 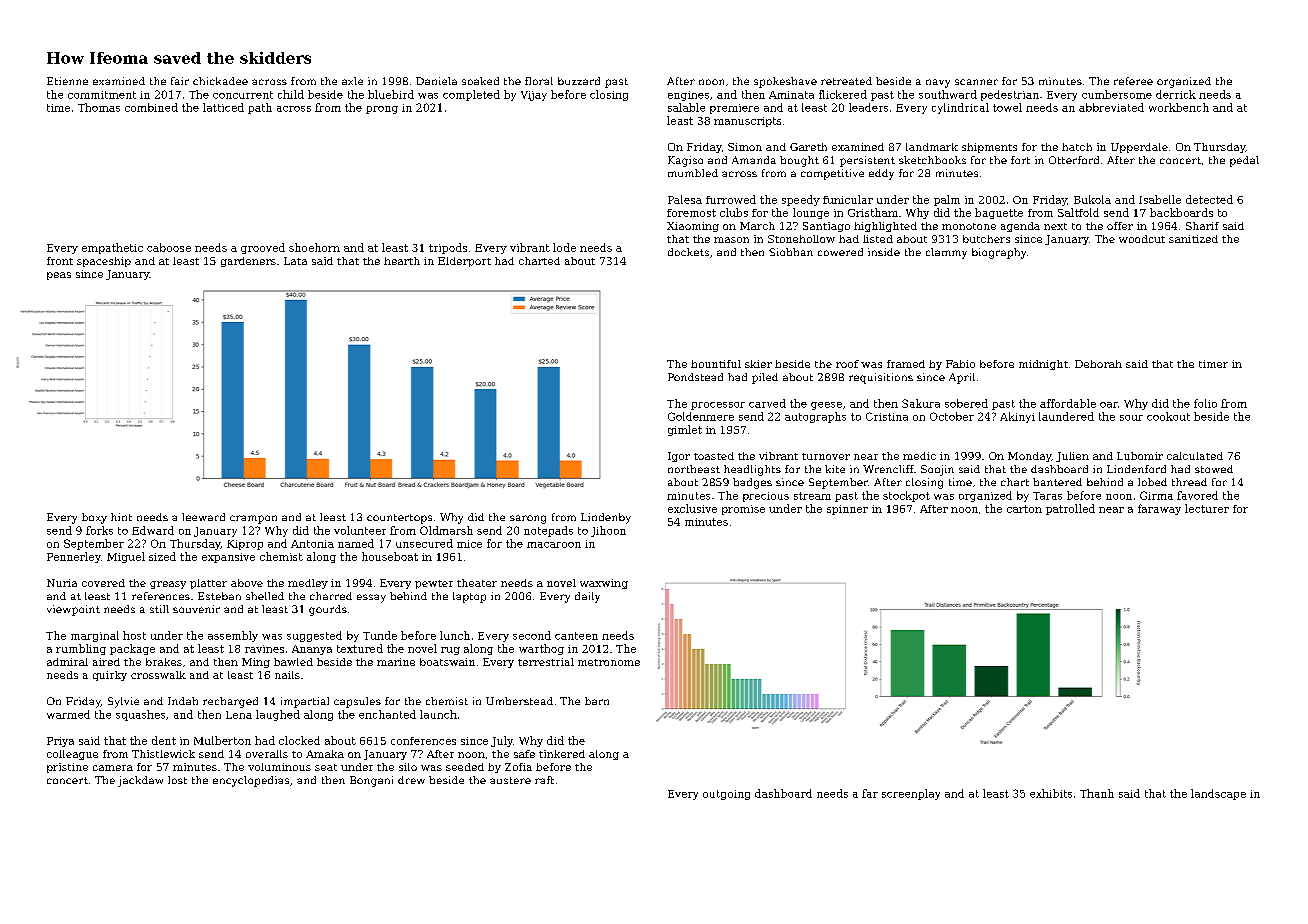 What do you see at coordinates (371, 781) in the screenshot?
I see `Bongani` at bounding box center [371, 781].
